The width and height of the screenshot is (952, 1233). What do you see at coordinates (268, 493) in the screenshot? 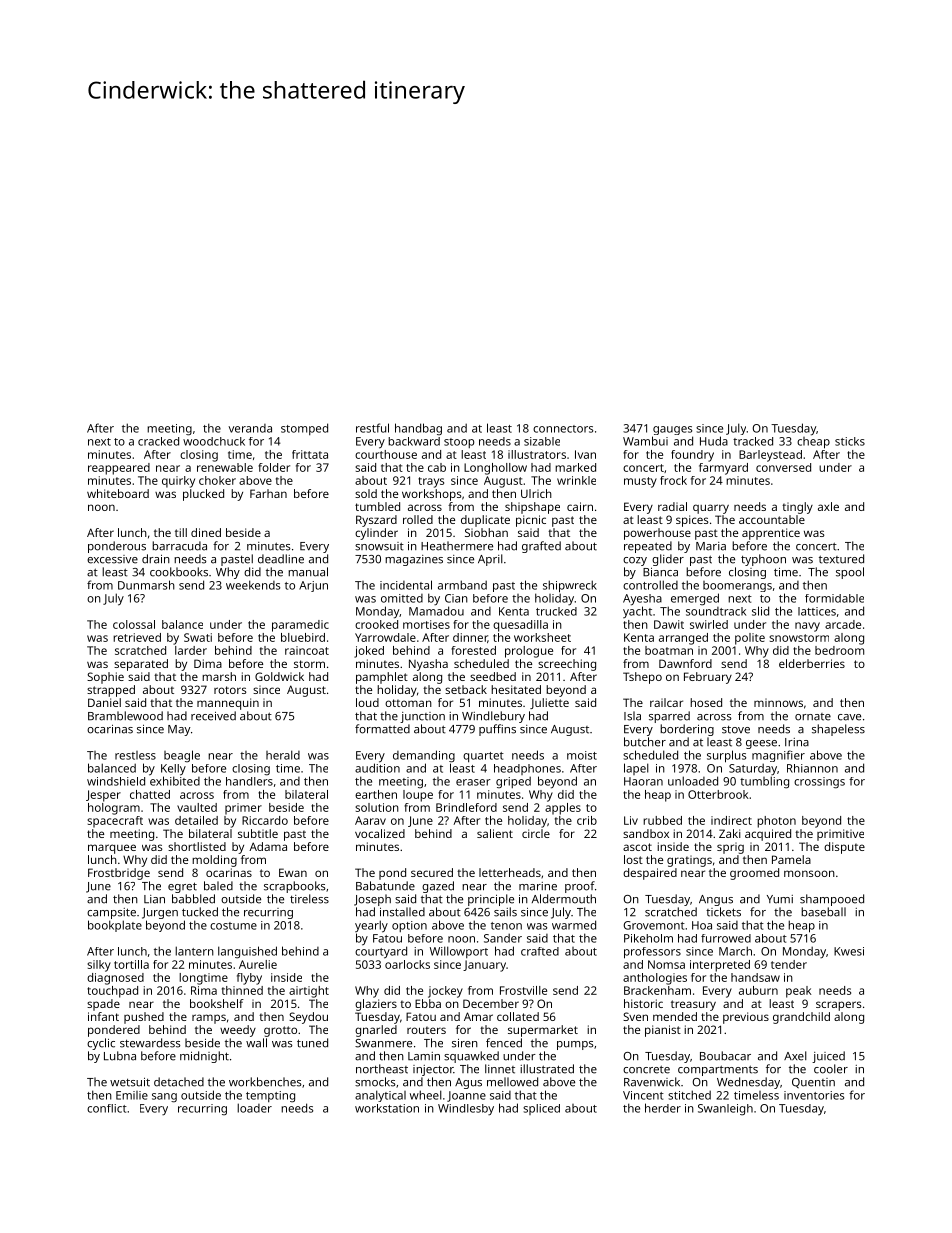
I see `Farhan` at bounding box center [268, 493].
